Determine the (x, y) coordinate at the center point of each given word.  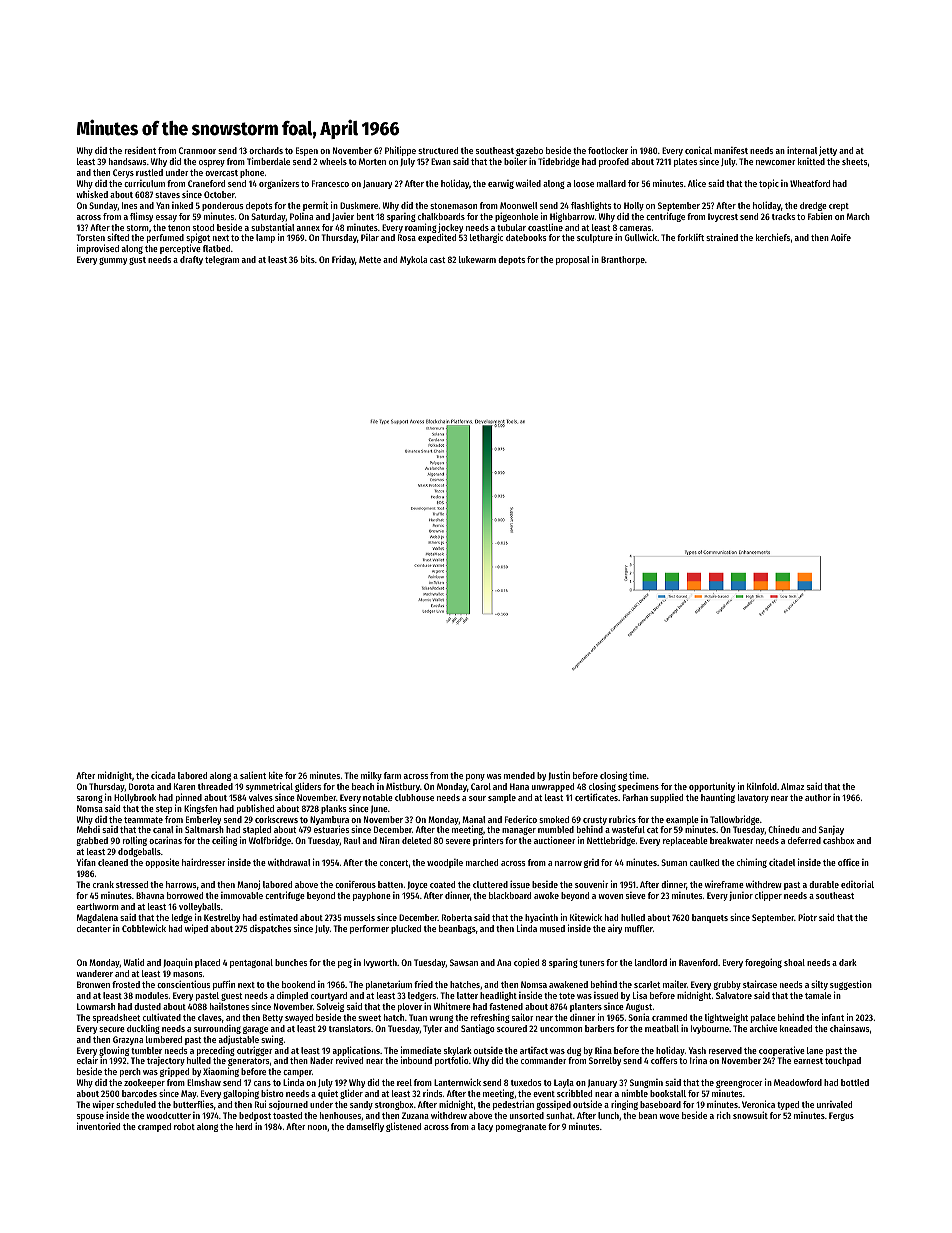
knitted (811, 161)
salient (253, 775)
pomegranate (521, 1128)
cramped (154, 1127)
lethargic (486, 238)
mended (519, 775)
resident (140, 150)
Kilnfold (762, 786)
